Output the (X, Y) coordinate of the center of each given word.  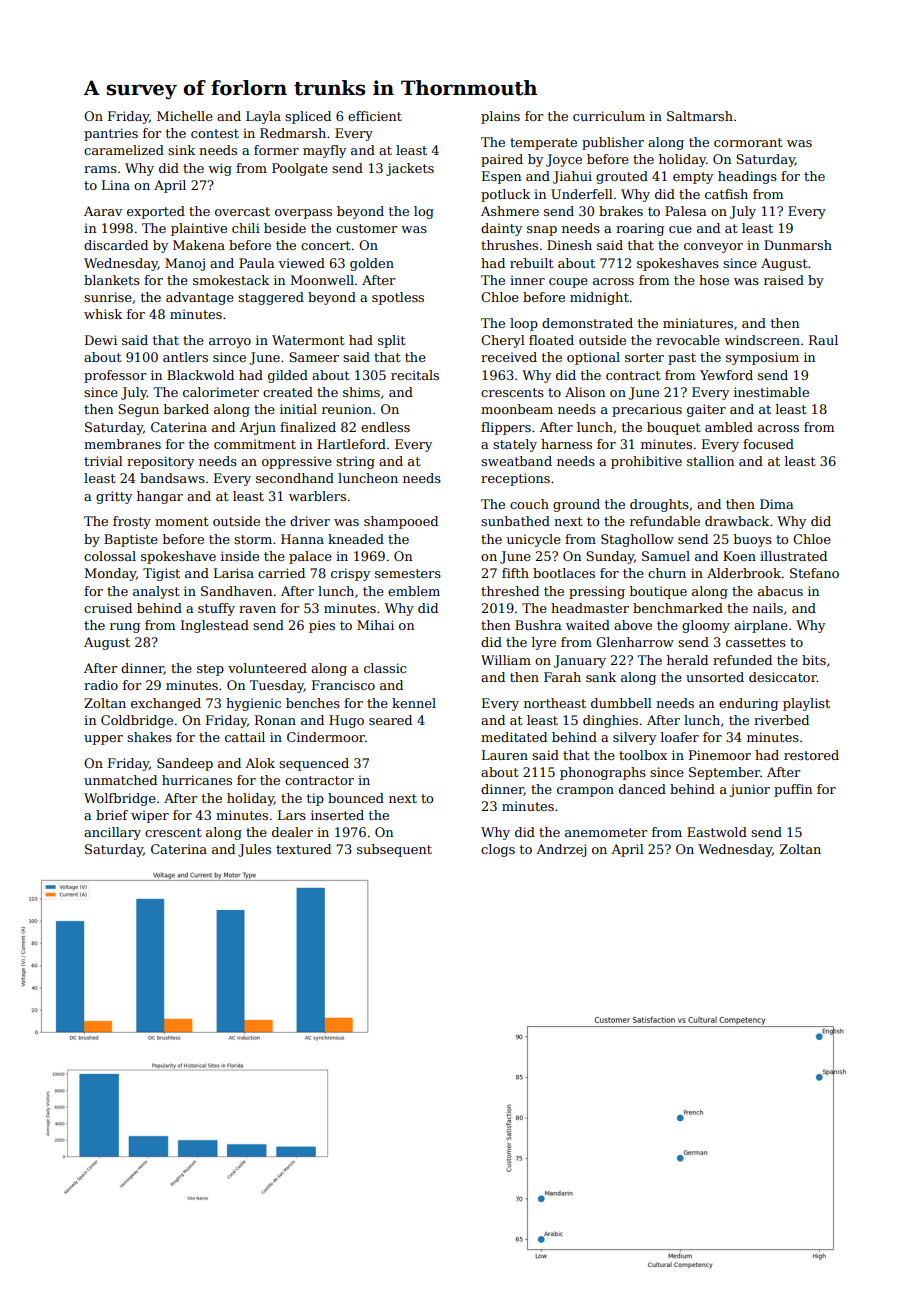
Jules (254, 850)
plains (500, 117)
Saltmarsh (700, 116)
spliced (308, 117)
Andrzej (561, 850)
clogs (498, 850)
